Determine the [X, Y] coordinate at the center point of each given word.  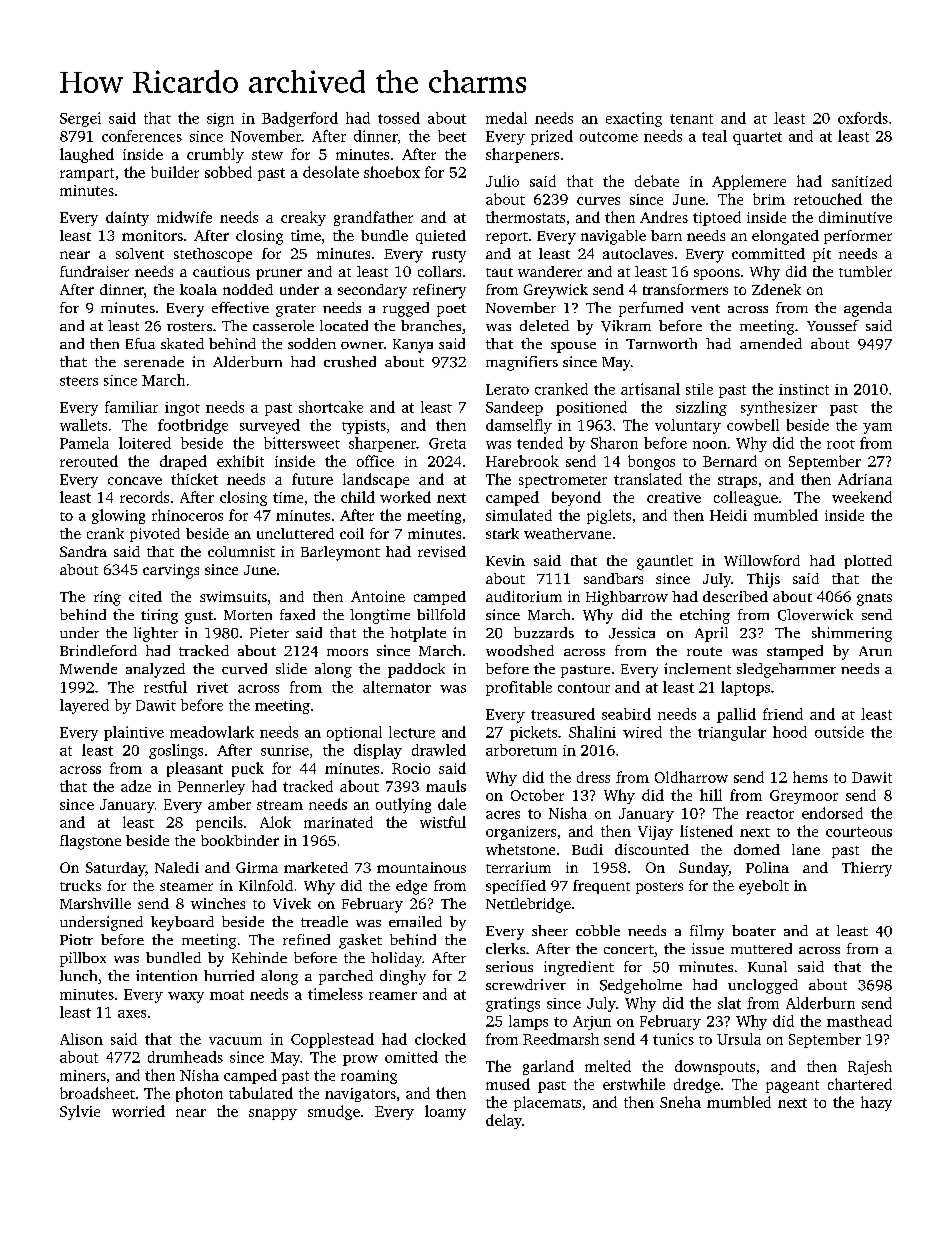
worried [138, 1111]
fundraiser [94, 271]
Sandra [83, 551]
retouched [828, 199]
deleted [544, 325]
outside [839, 732]
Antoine [378, 596]
